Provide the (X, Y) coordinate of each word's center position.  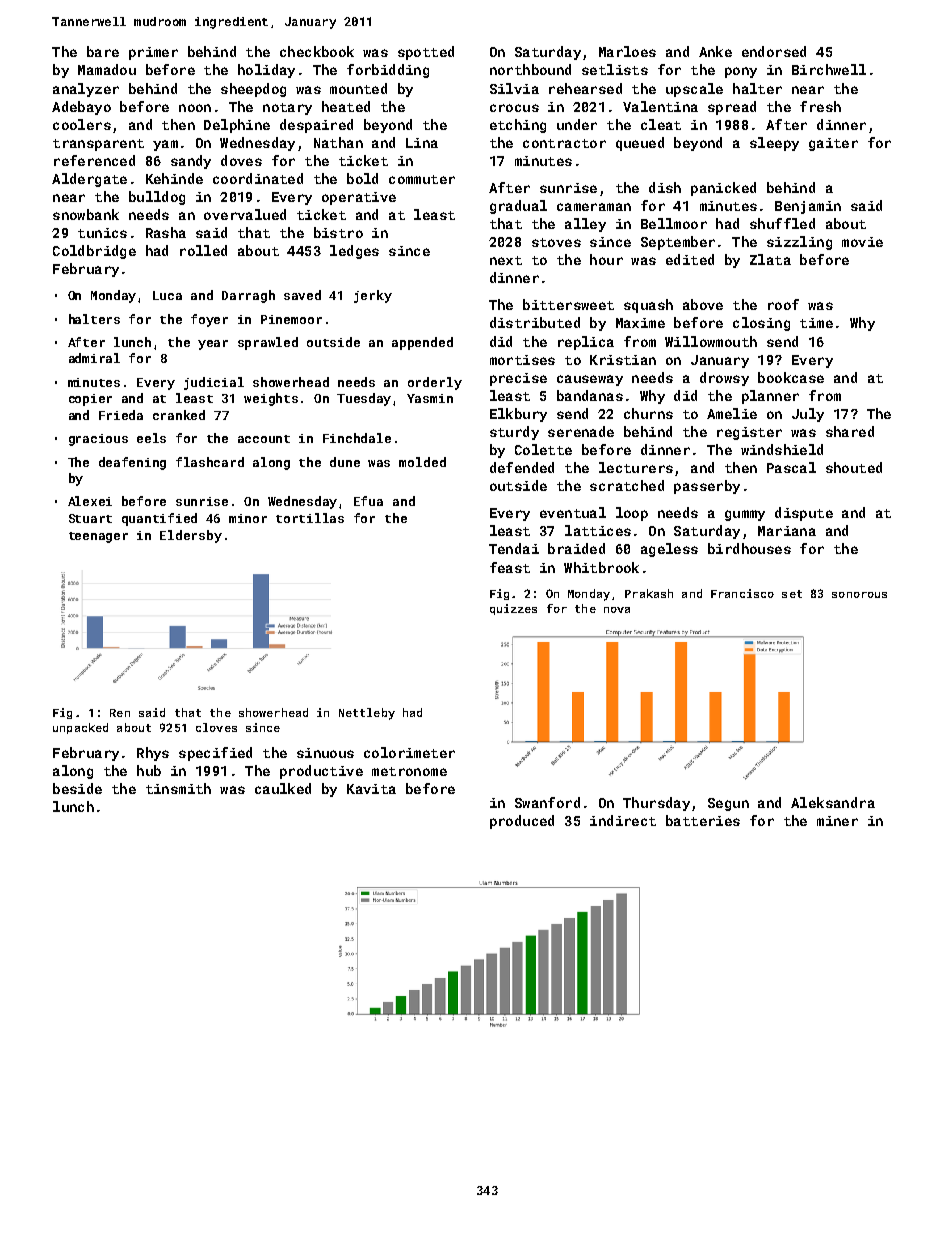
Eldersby (191, 536)
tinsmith (178, 788)
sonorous (859, 595)
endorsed (774, 51)
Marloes (627, 51)
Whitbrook (601, 567)
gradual (518, 207)
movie (862, 242)
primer (153, 53)
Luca (167, 295)
